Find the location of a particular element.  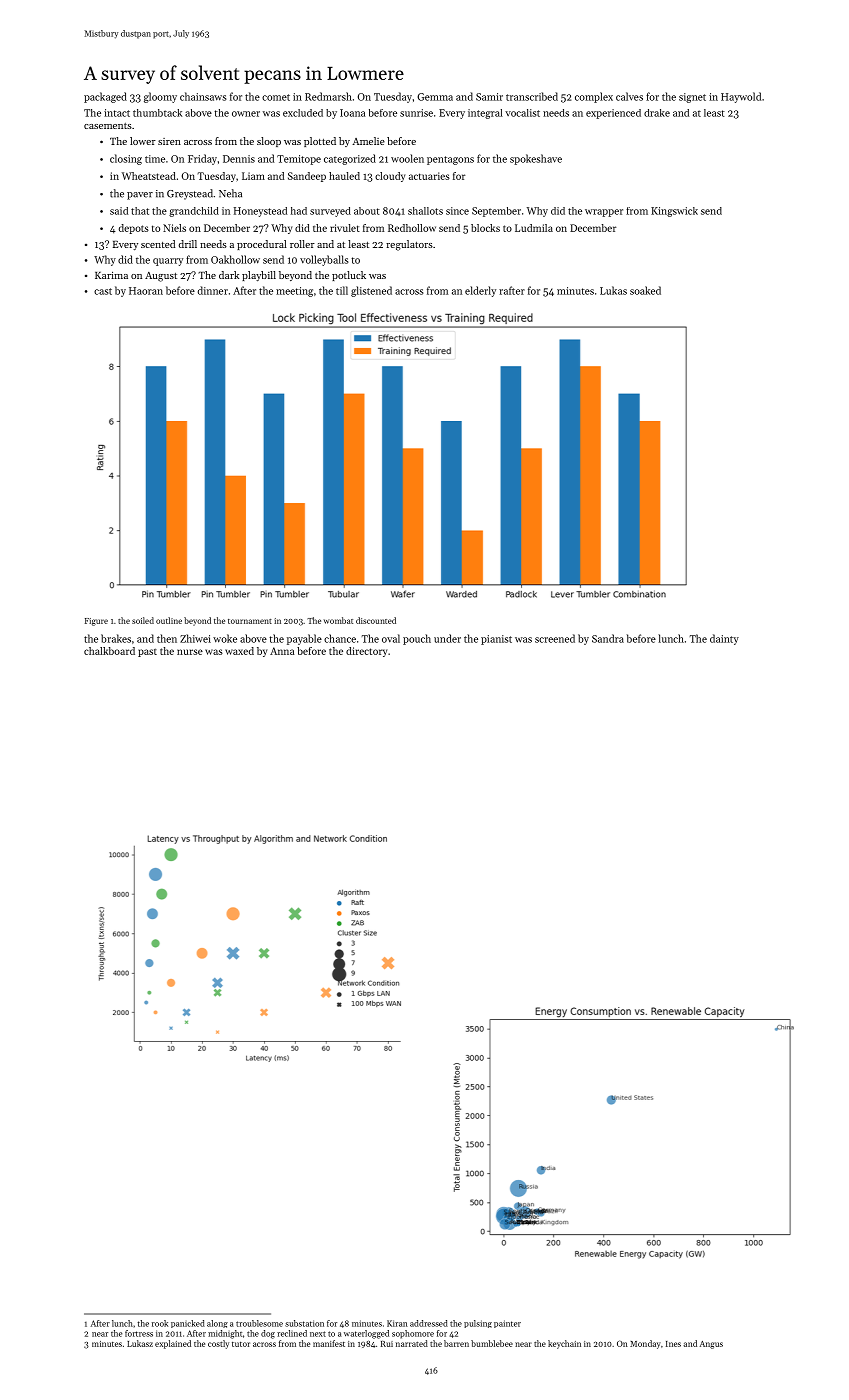

Samir is located at coordinates (489, 97).
